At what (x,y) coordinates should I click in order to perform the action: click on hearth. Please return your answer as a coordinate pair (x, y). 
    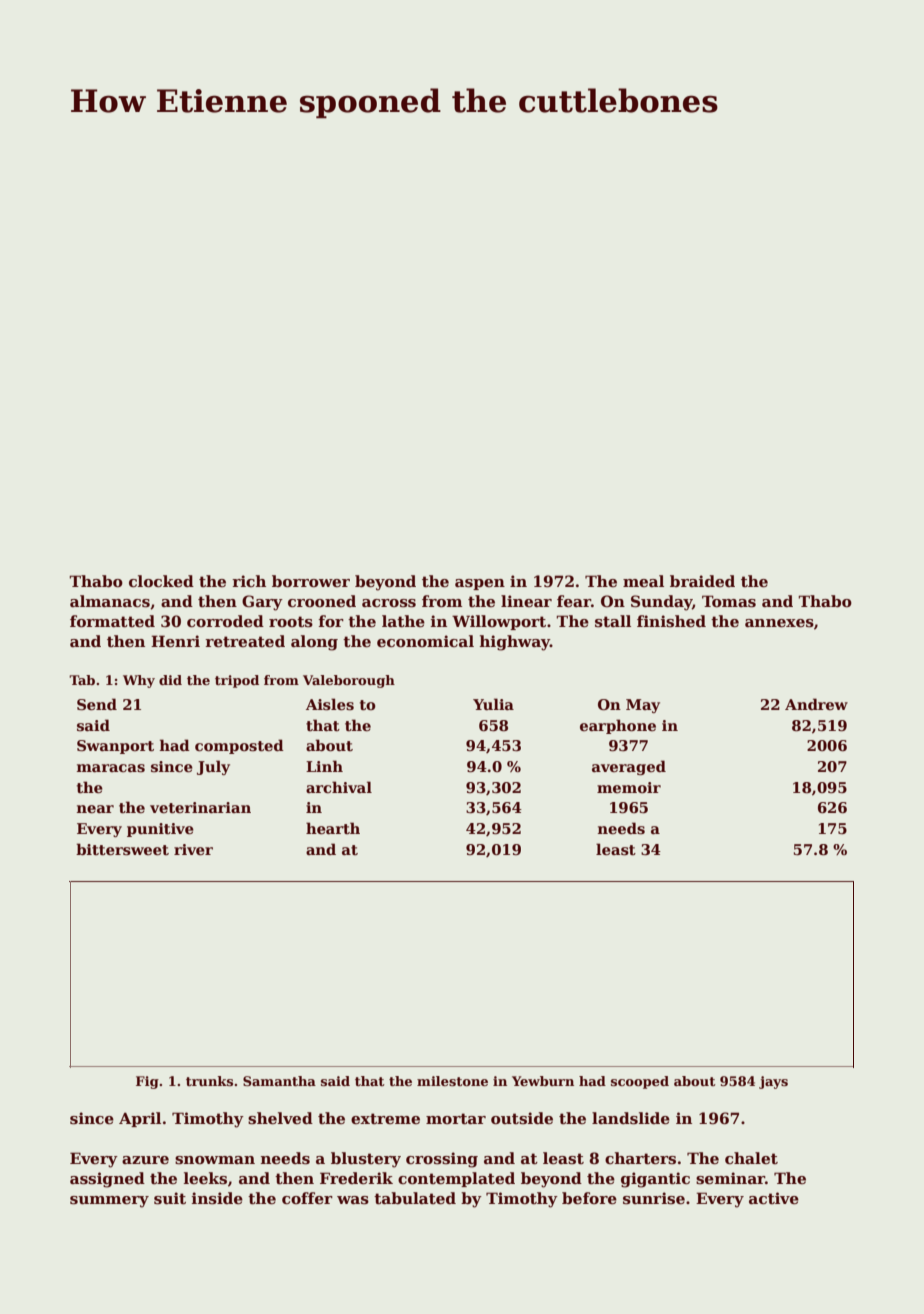
    Looking at the image, I should click on (333, 828).
